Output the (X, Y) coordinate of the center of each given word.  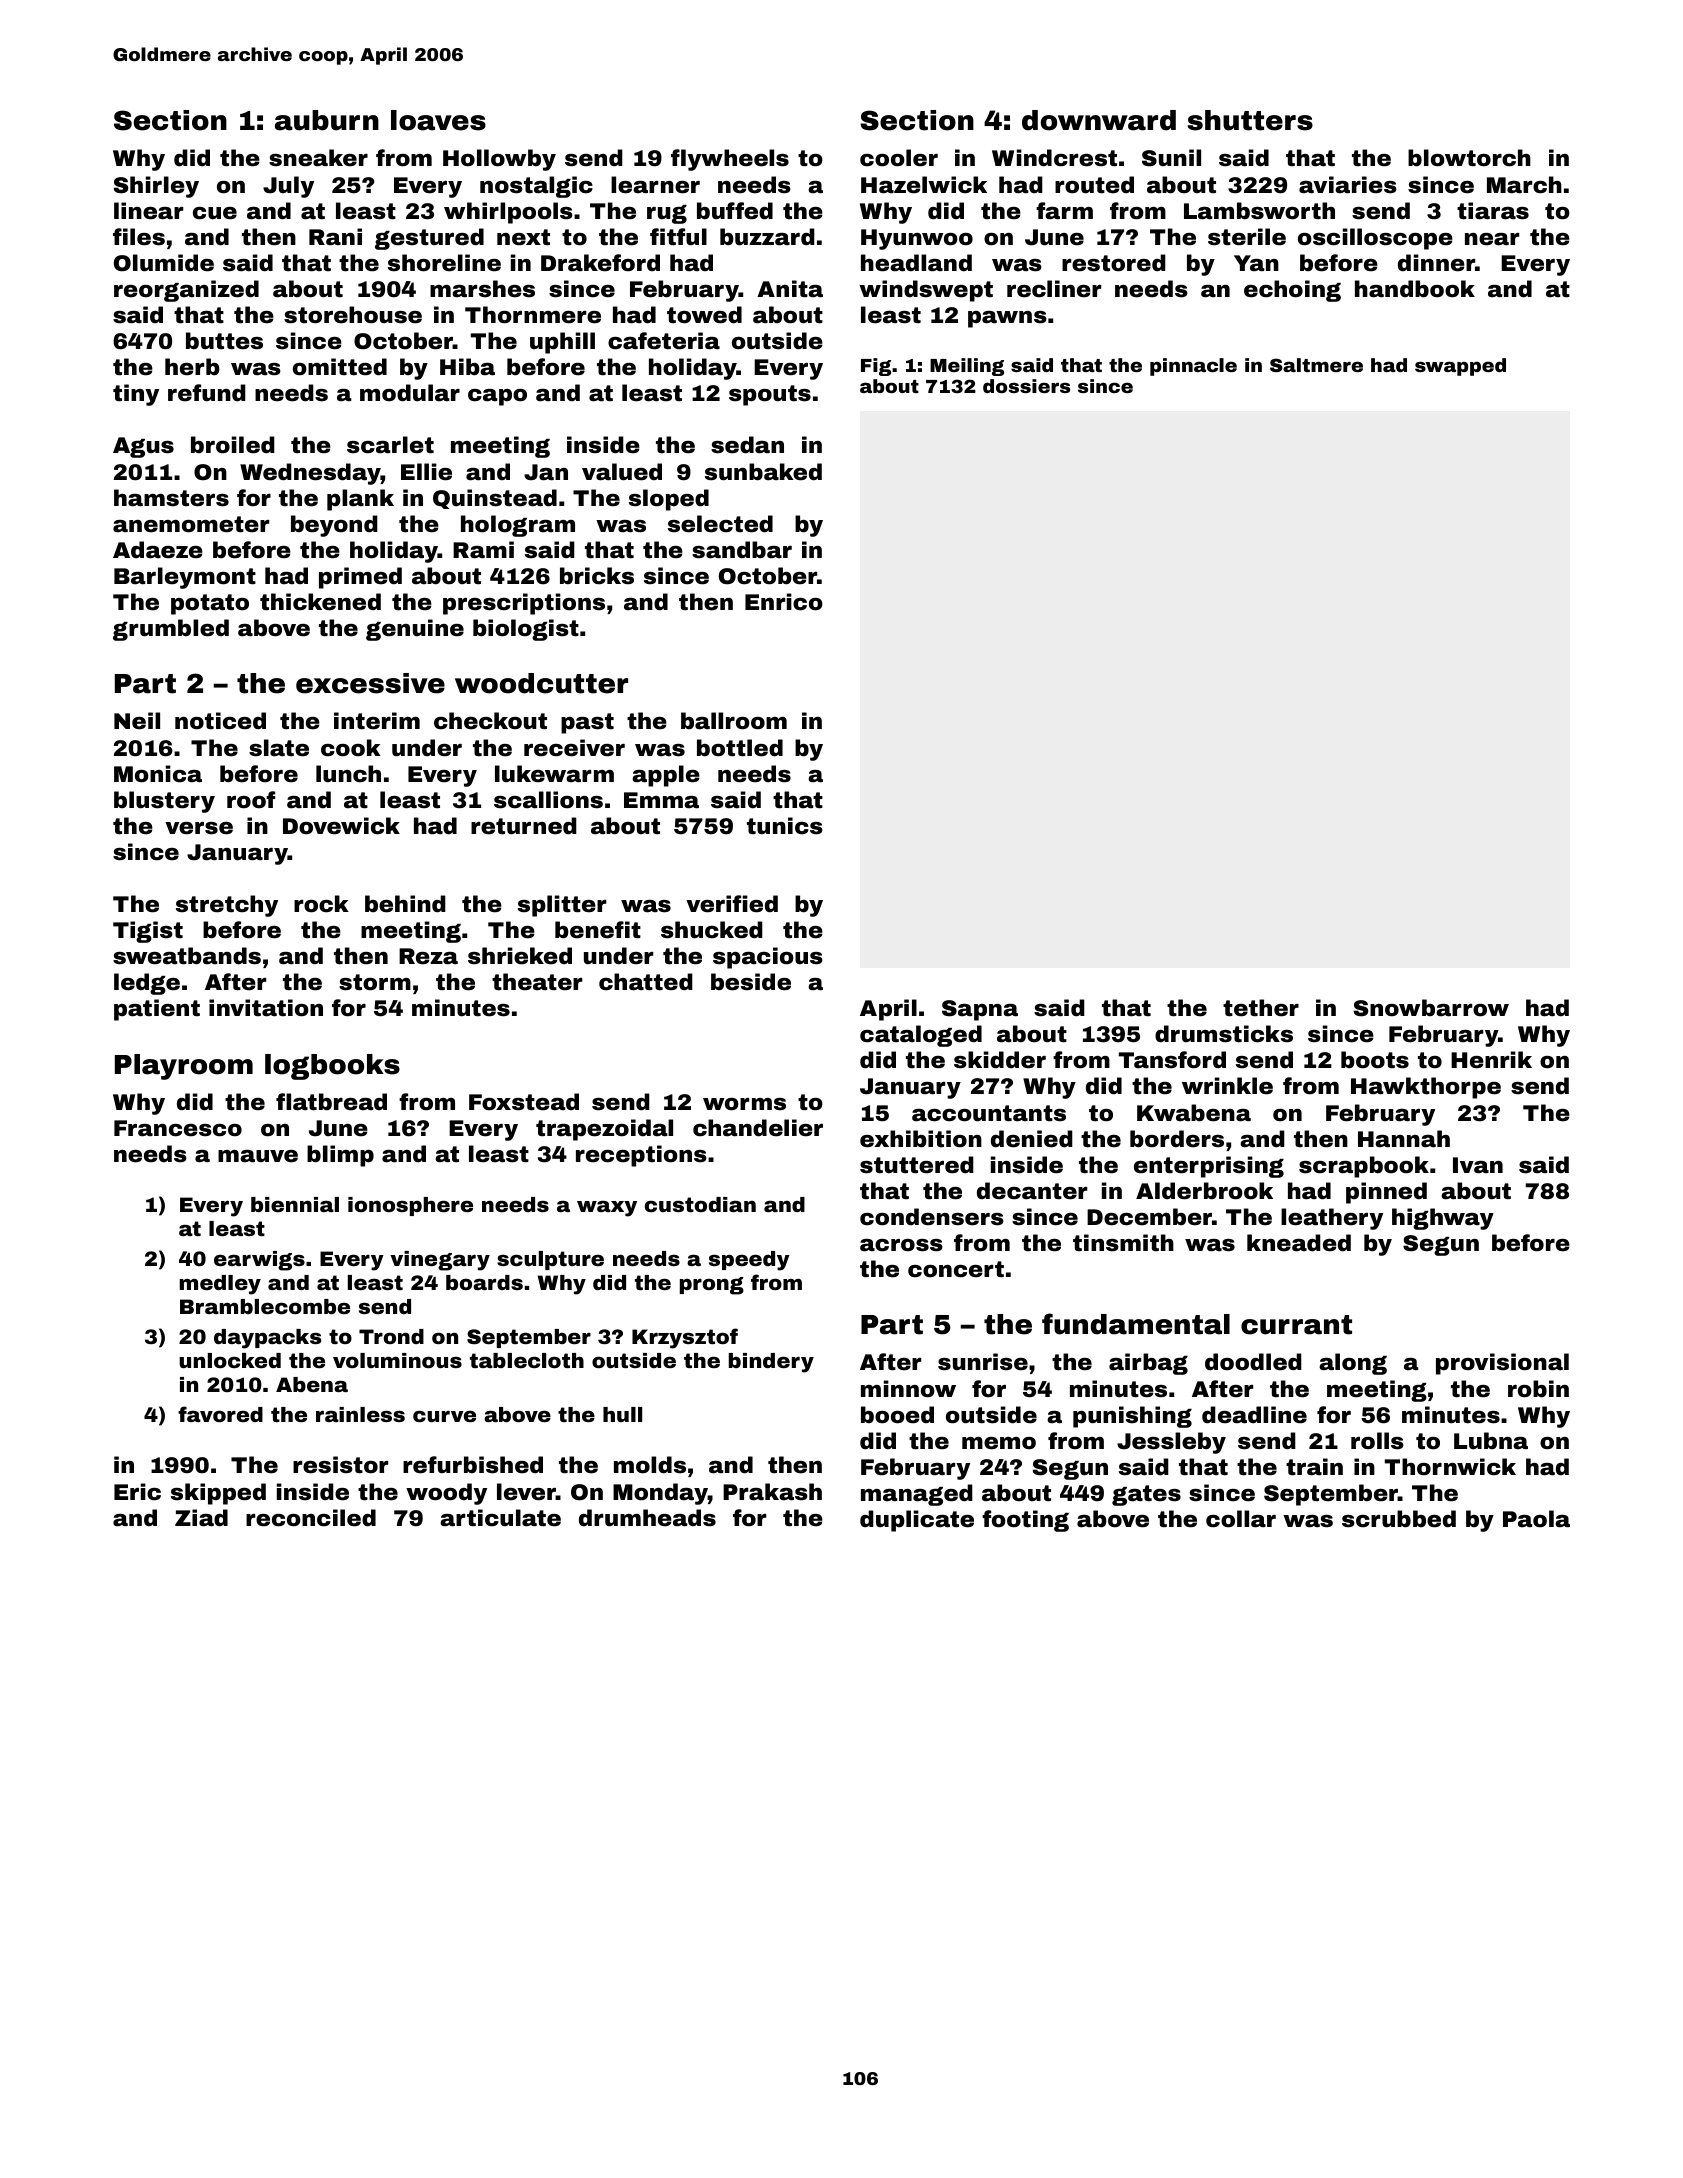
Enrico (784, 602)
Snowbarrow (1431, 1008)
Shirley (156, 187)
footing (1025, 1521)
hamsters (171, 498)
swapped (1460, 367)
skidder (1000, 1060)
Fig (876, 367)
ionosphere (410, 1206)
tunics (785, 826)
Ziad (201, 1518)
